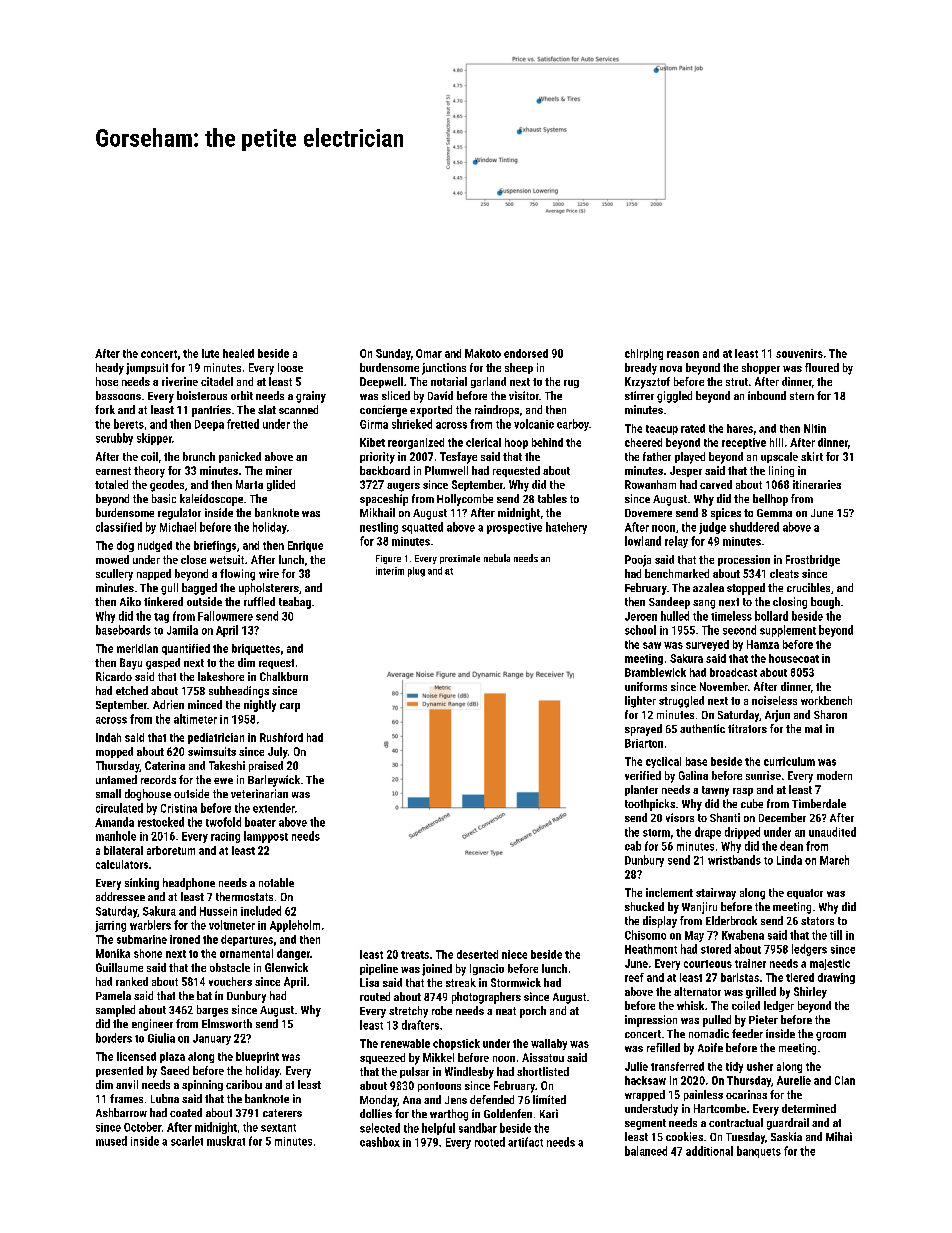 Image resolution: width=952 pixels, height=1233 pixels. I want to click on deserted, so click(477, 954).
